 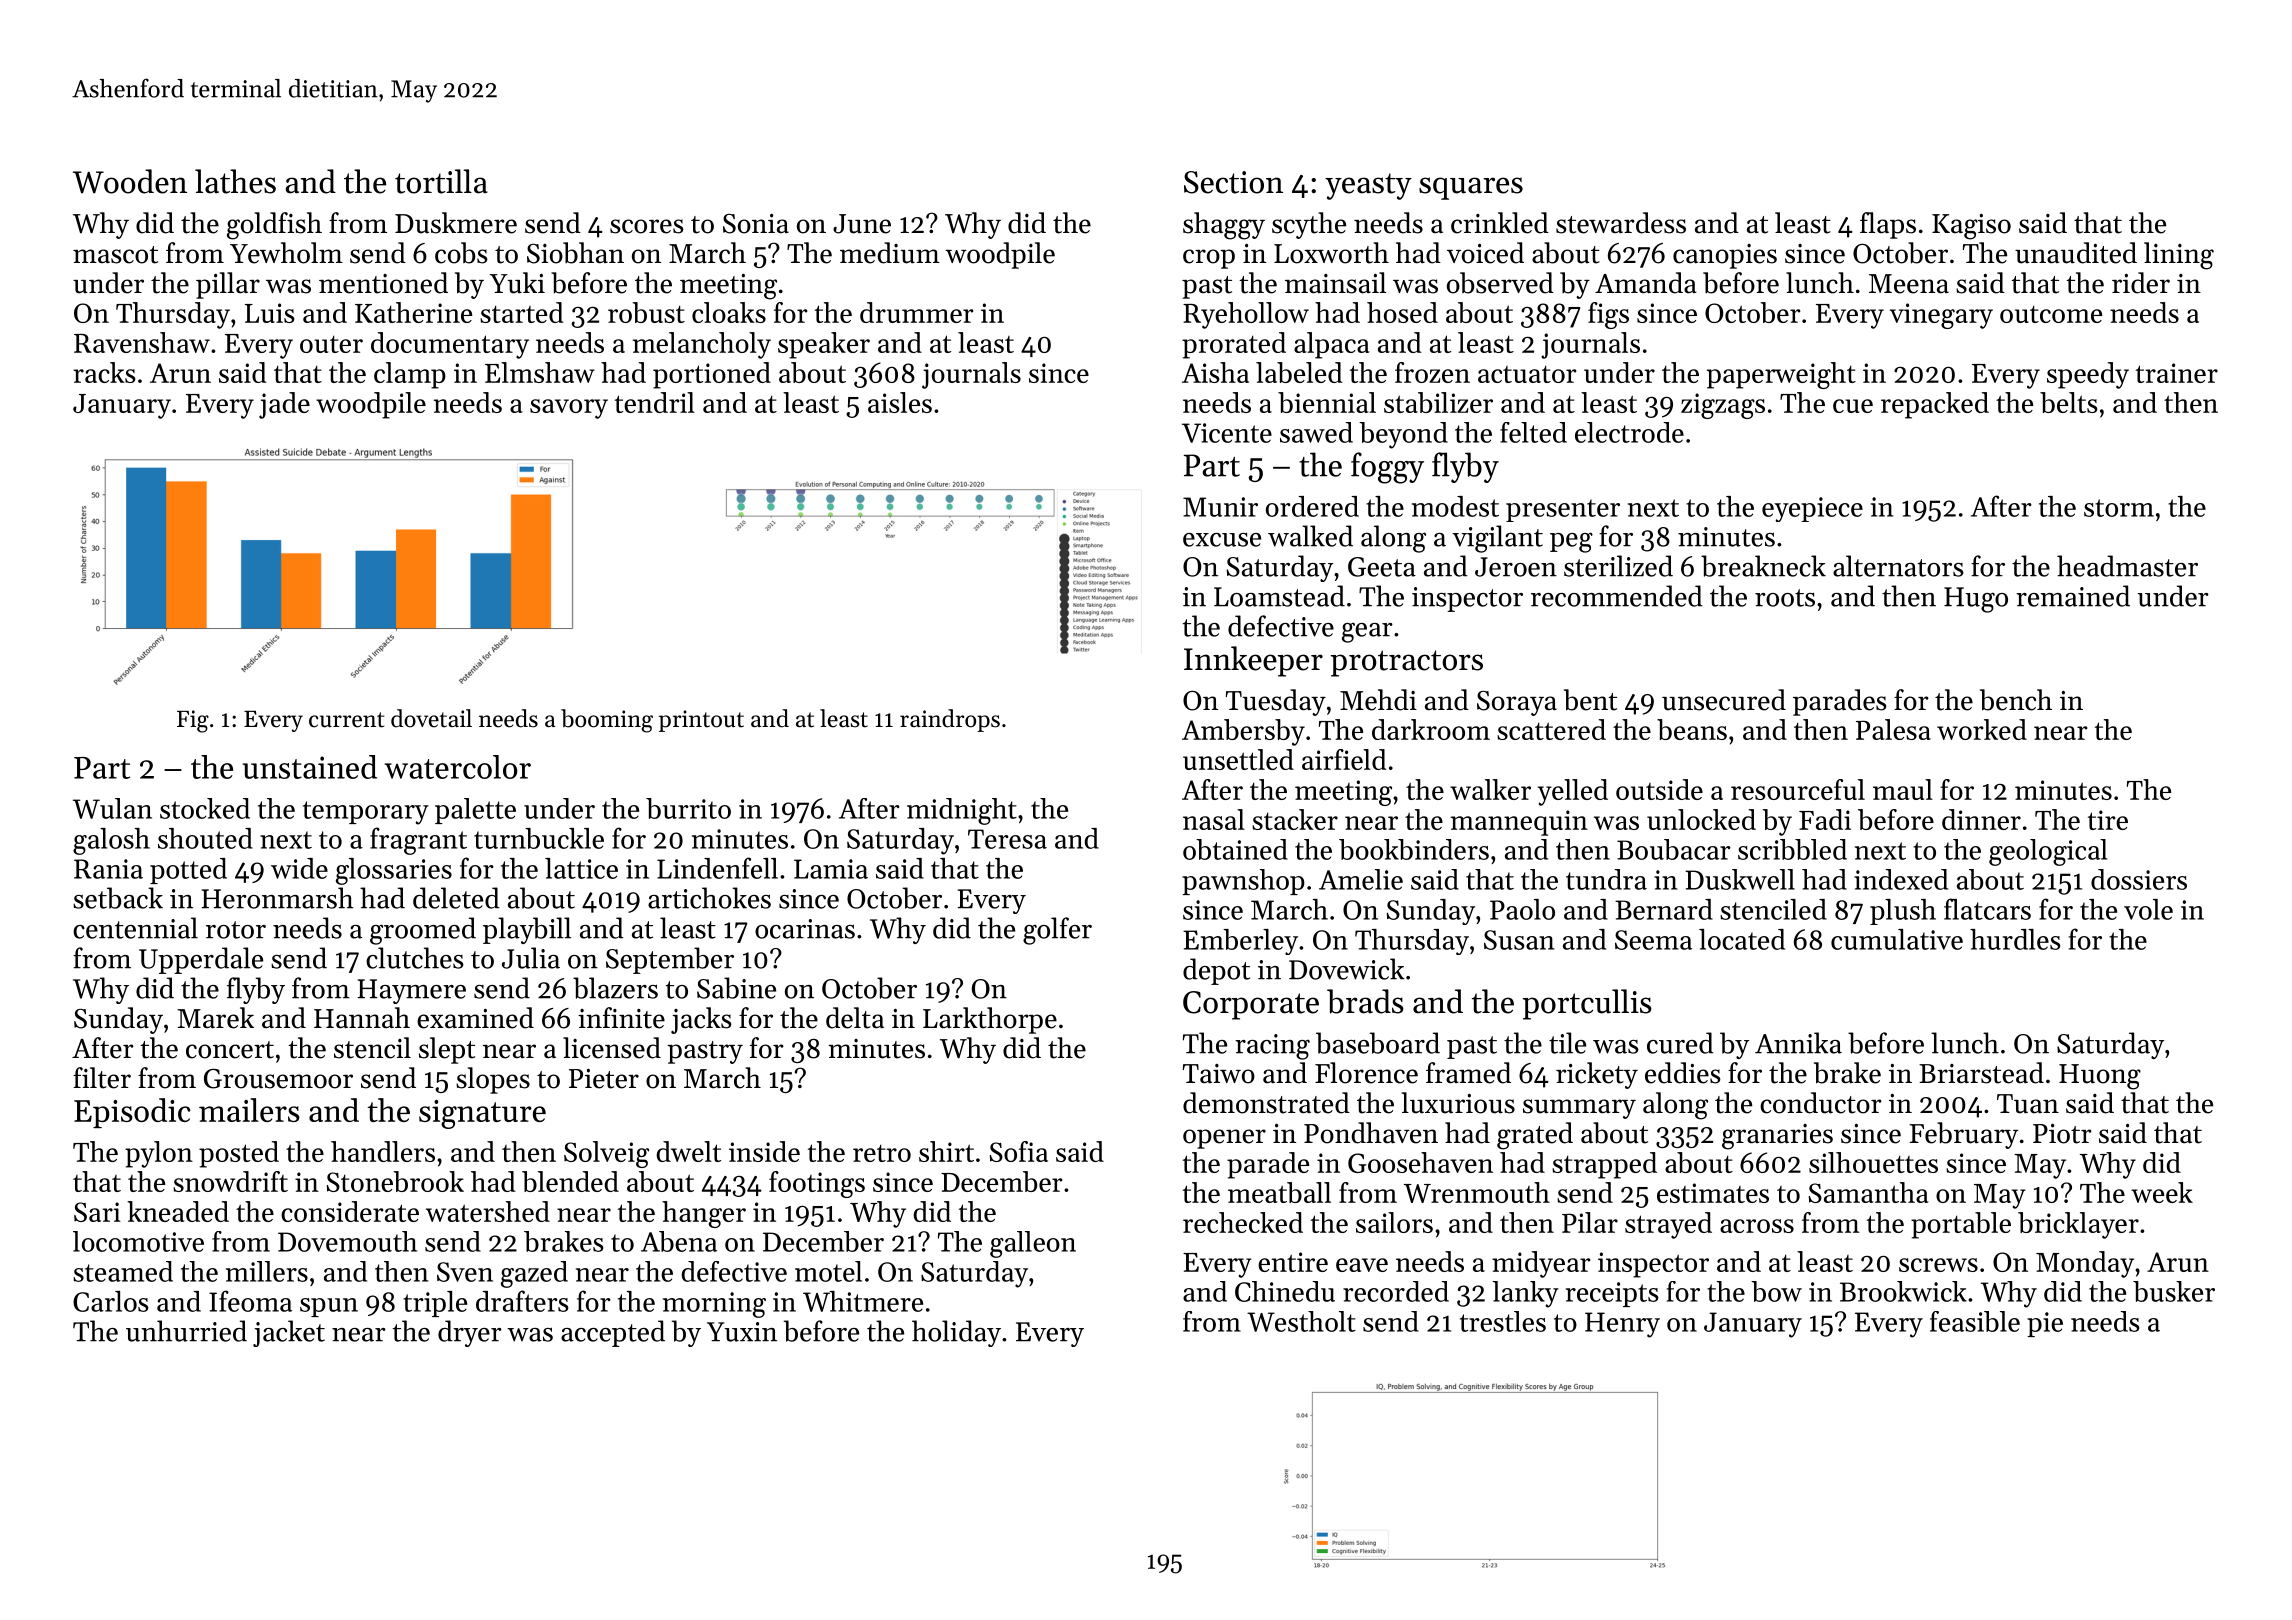 I want to click on excuse, so click(x=1222, y=540).
